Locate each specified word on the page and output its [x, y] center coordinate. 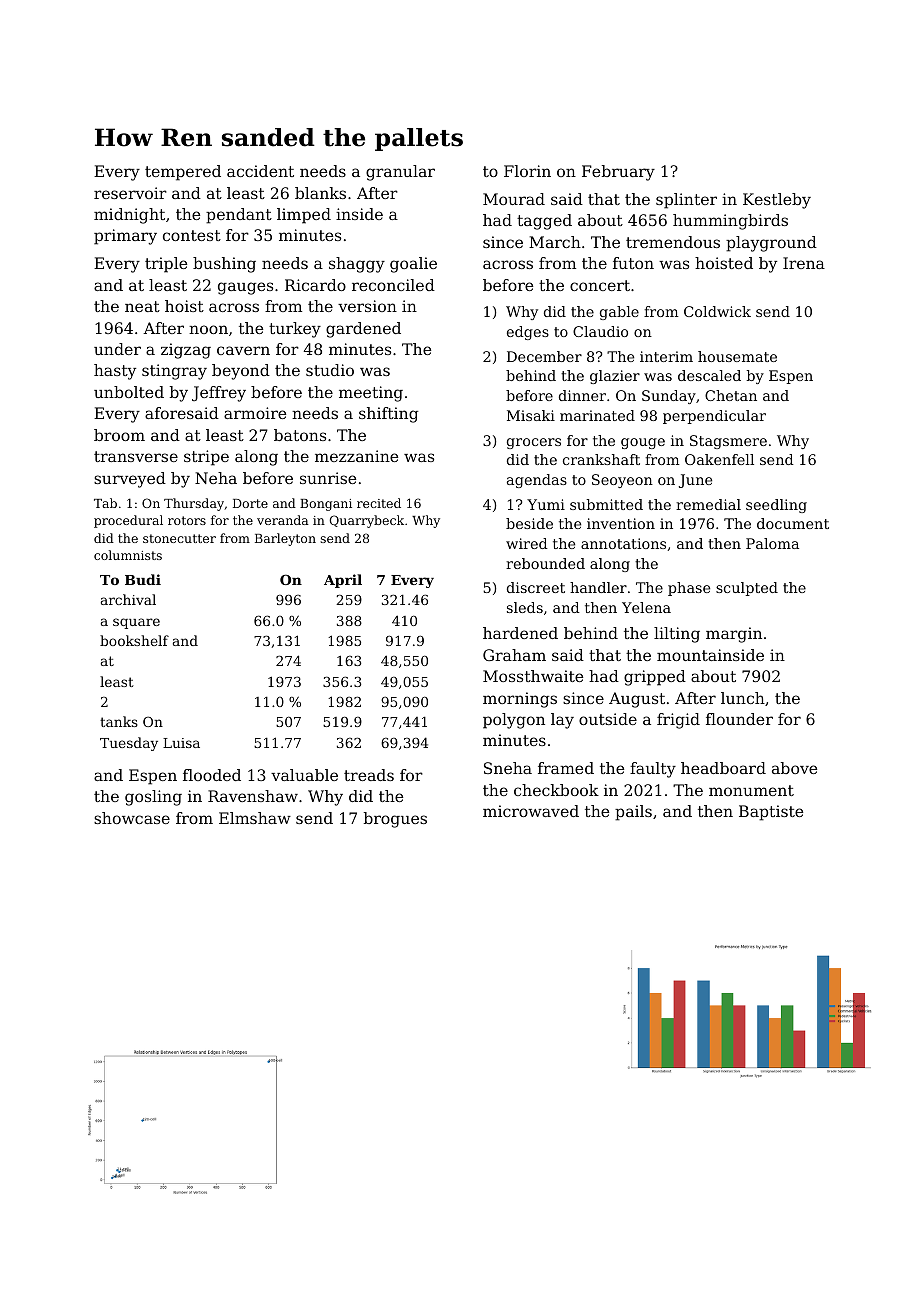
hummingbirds [730, 222]
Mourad [514, 199]
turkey [295, 330]
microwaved [531, 811]
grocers [534, 443]
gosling [153, 798]
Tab [105, 503]
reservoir [130, 193]
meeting [371, 394]
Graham [514, 655]
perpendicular [714, 417]
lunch [743, 698]
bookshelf [134, 640]
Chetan [731, 395]
